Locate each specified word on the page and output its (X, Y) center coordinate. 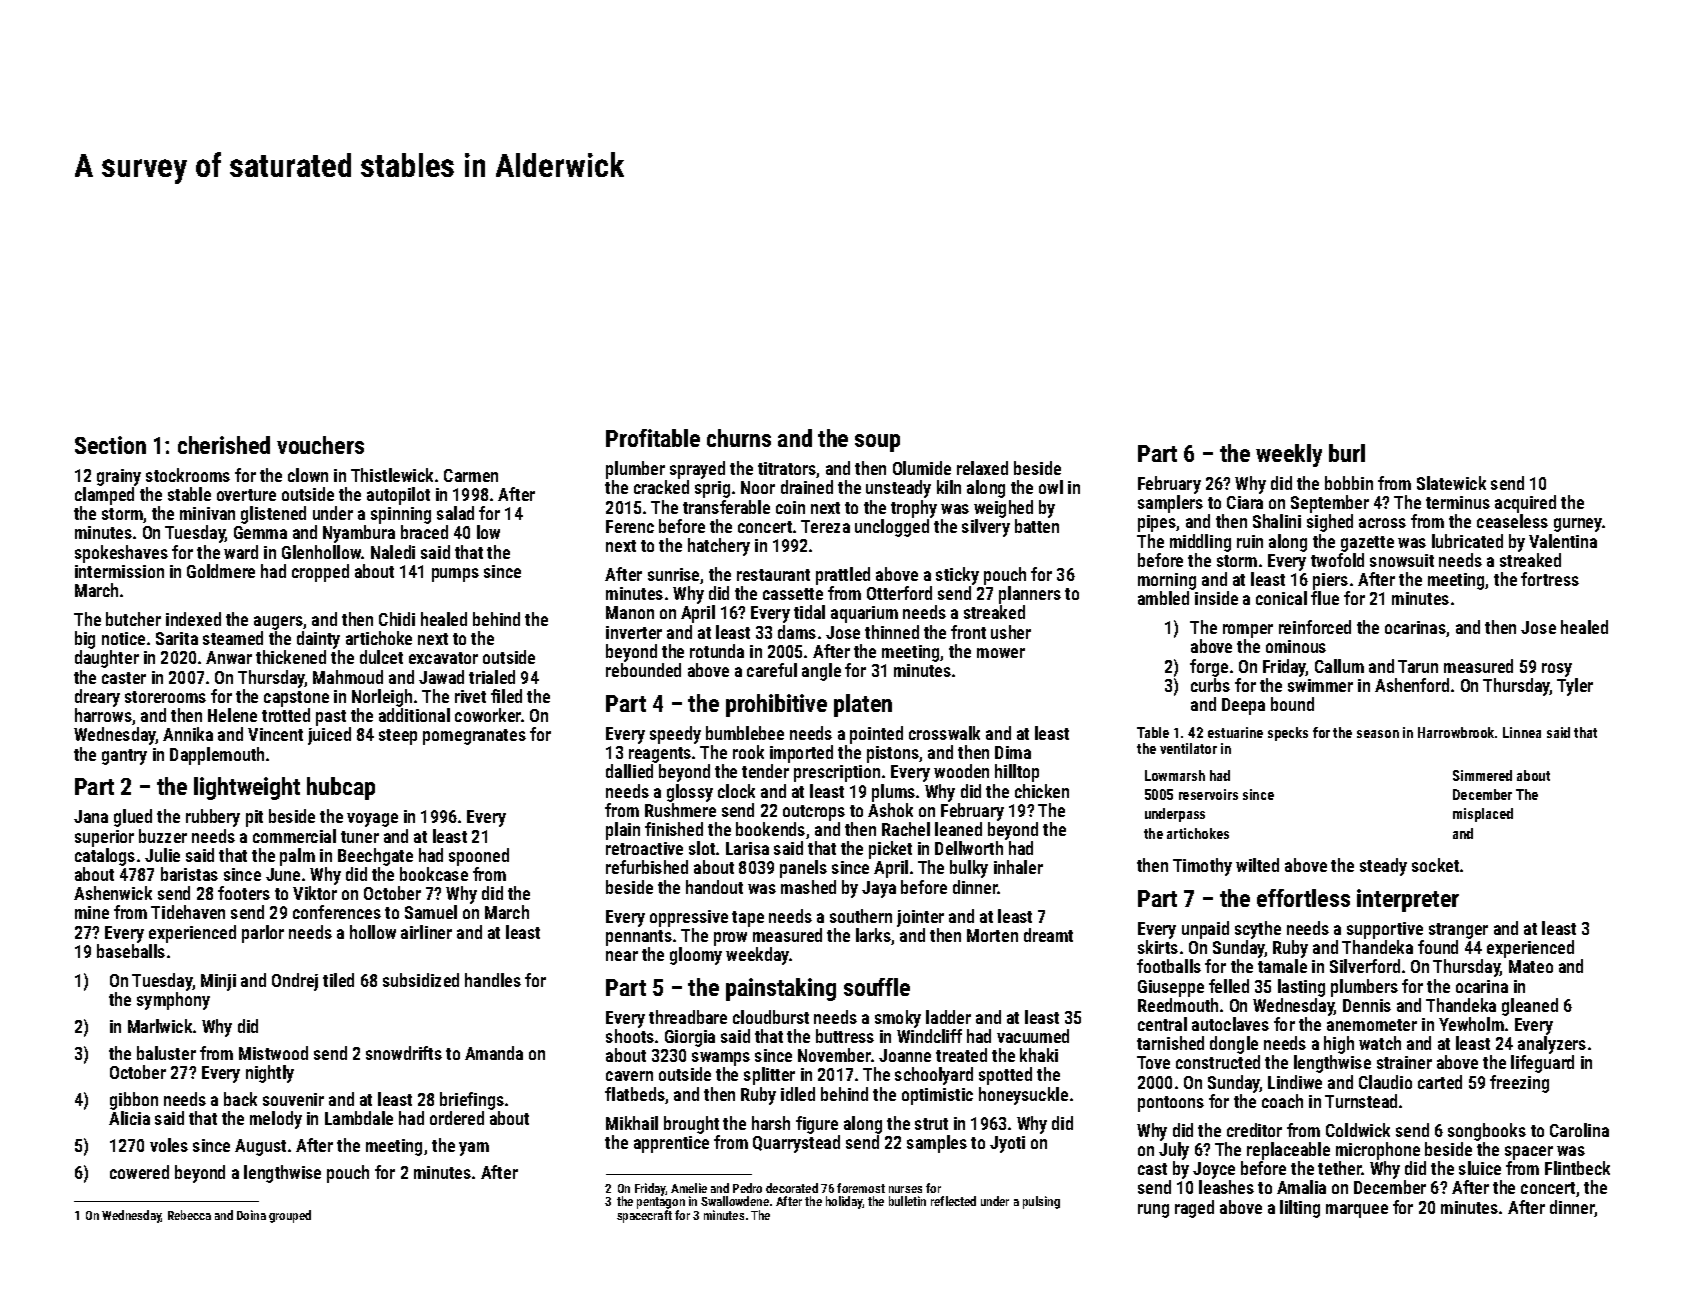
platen (863, 705)
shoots (630, 1036)
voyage (372, 820)
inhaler (1018, 867)
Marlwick (161, 1026)
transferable (726, 507)
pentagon (661, 1203)
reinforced (1315, 627)
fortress (1550, 579)
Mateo (1531, 966)
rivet (470, 696)
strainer (1404, 1062)
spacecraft (644, 1216)
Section (110, 445)
